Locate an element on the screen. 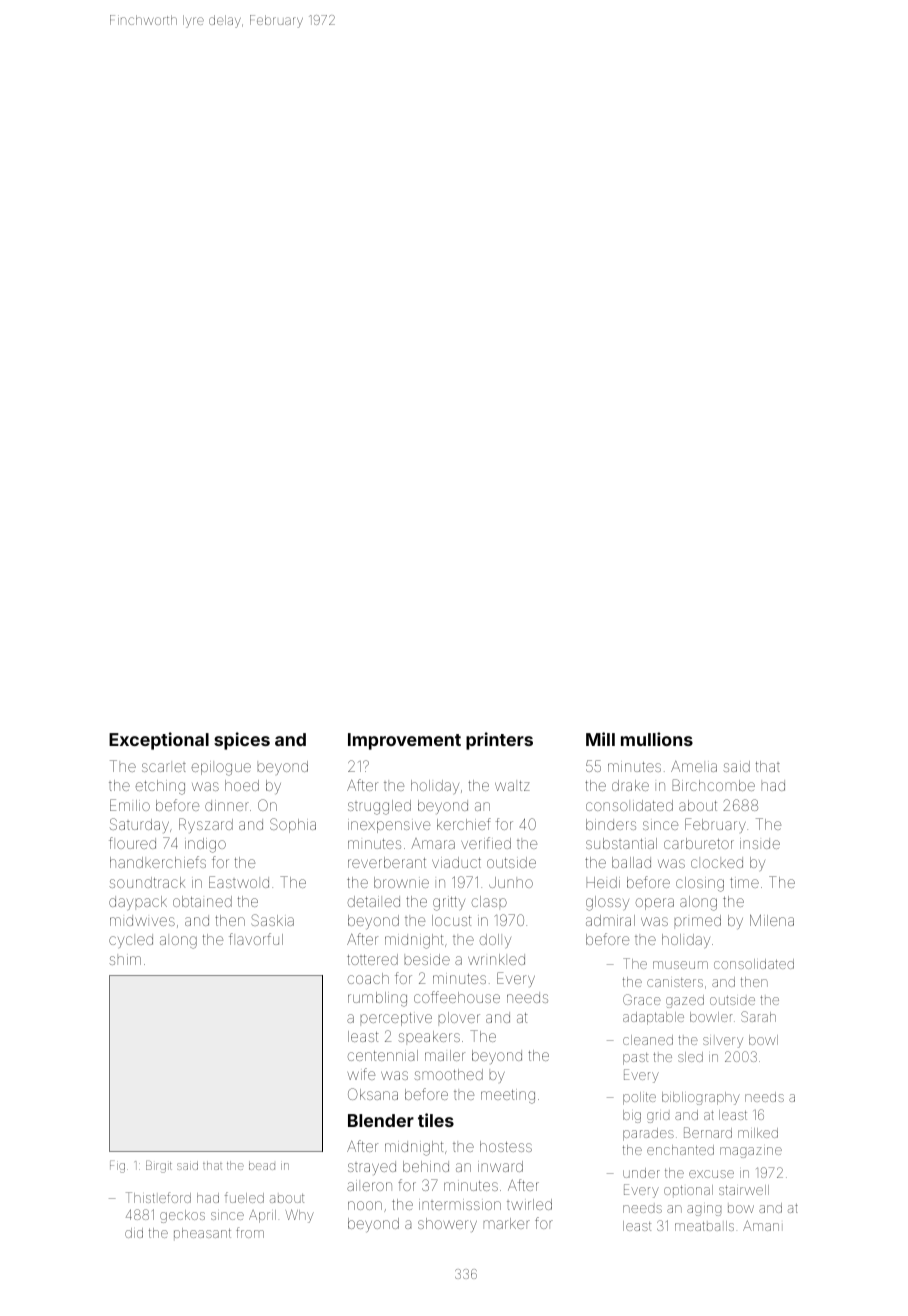 This screenshot has width=908, height=1316. noon is located at coordinates (365, 1205).
